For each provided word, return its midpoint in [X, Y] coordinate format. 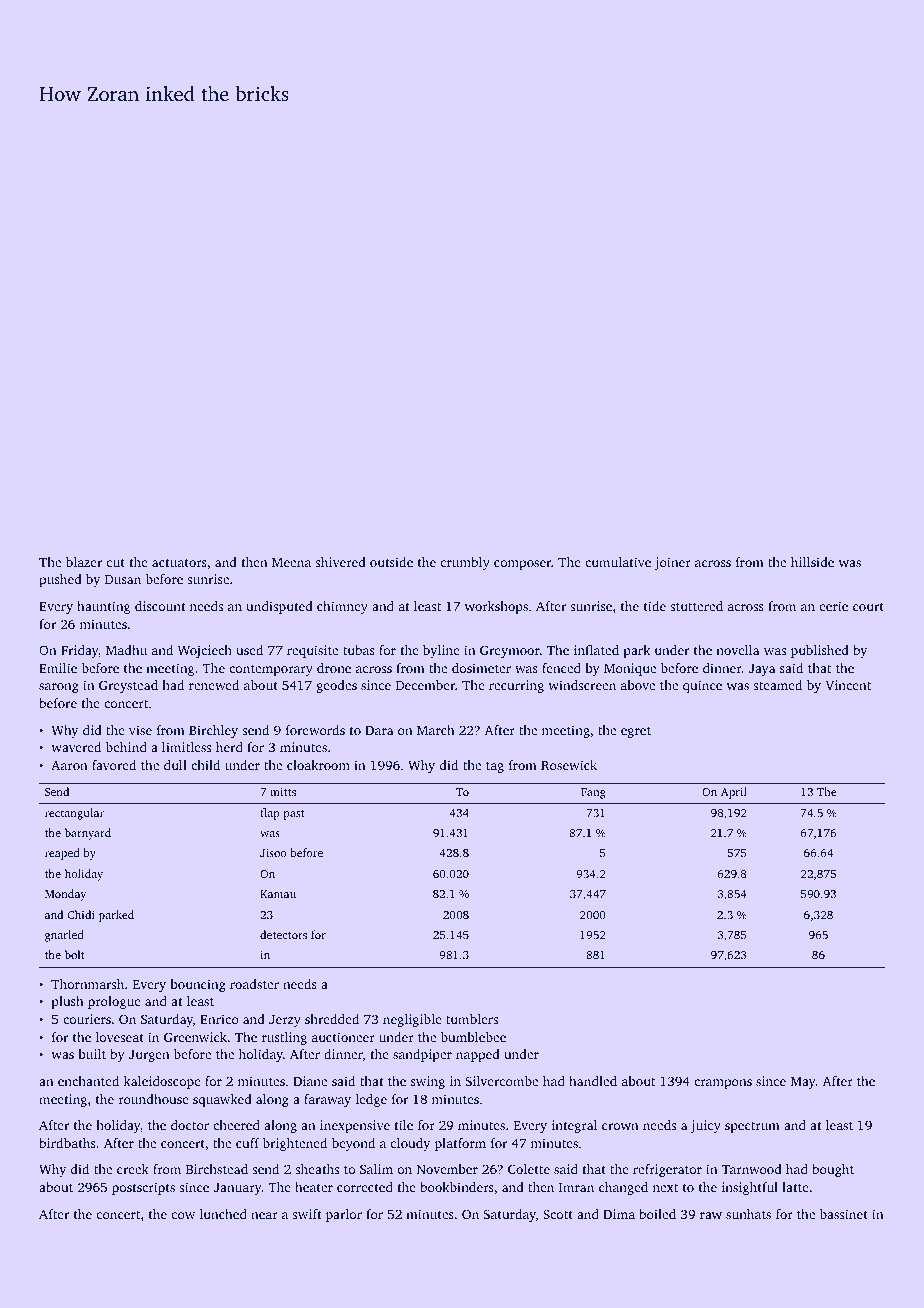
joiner [672, 563]
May [803, 1083]
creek [133, 1169]
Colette [529, 1169]
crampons [723, 1084]
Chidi [81, 914]
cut [115, 563]
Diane [310, 1081]
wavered [76, 747]
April [734, 793]
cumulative [618, 562]
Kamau [278, 894]
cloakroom [318, 765]
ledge [371, 1100]
